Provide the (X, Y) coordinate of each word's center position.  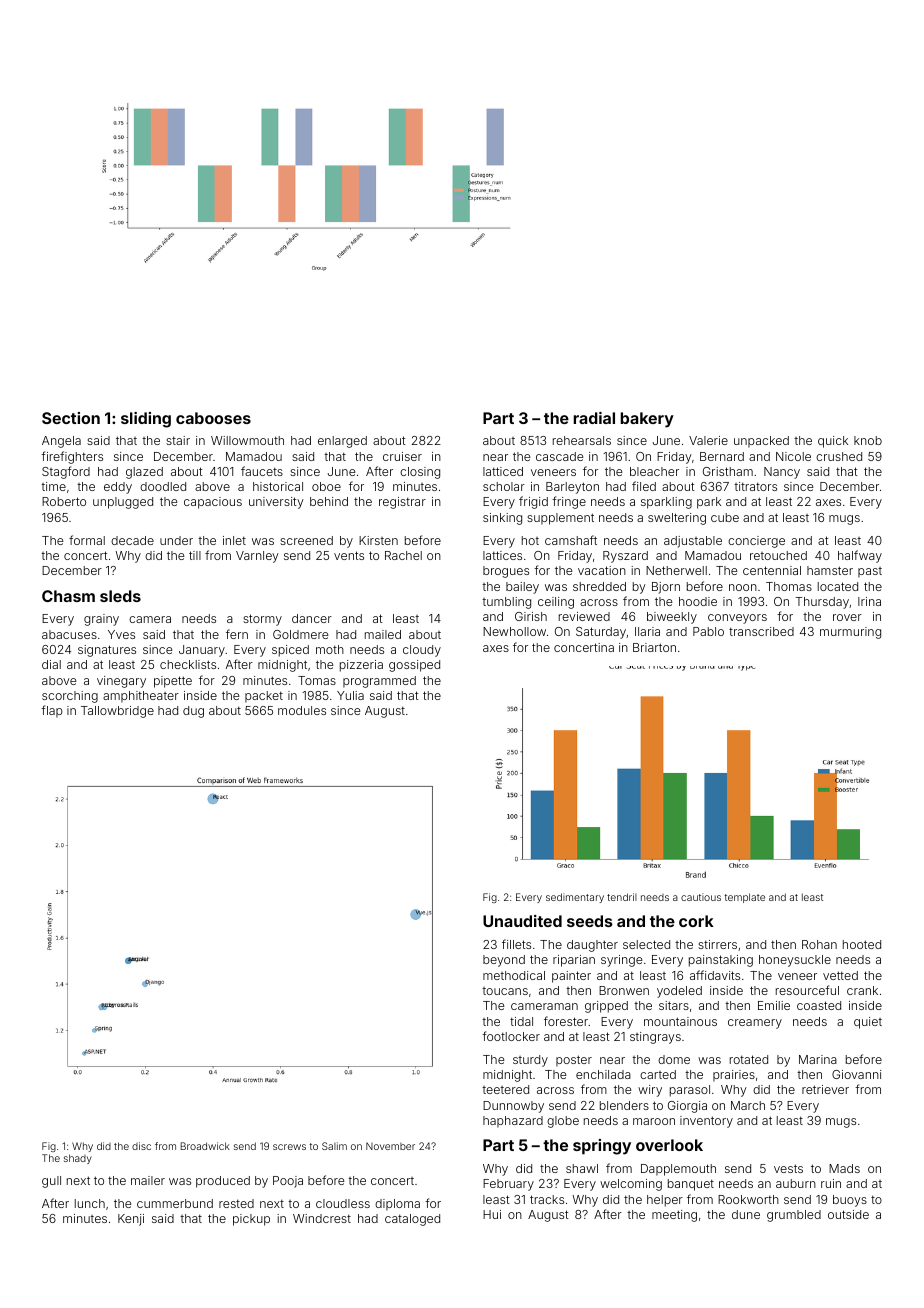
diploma (397, 1205)
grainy (101, 620)
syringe (621, 961)
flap (52, 711)
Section (71, 418)
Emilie (774, 1005)
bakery (647, 420)
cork (696, 921)
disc (141, 1146)
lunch (90, 1203)
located (838, 586)
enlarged (342, 442)
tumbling (506, 603)
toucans (505, 991)
